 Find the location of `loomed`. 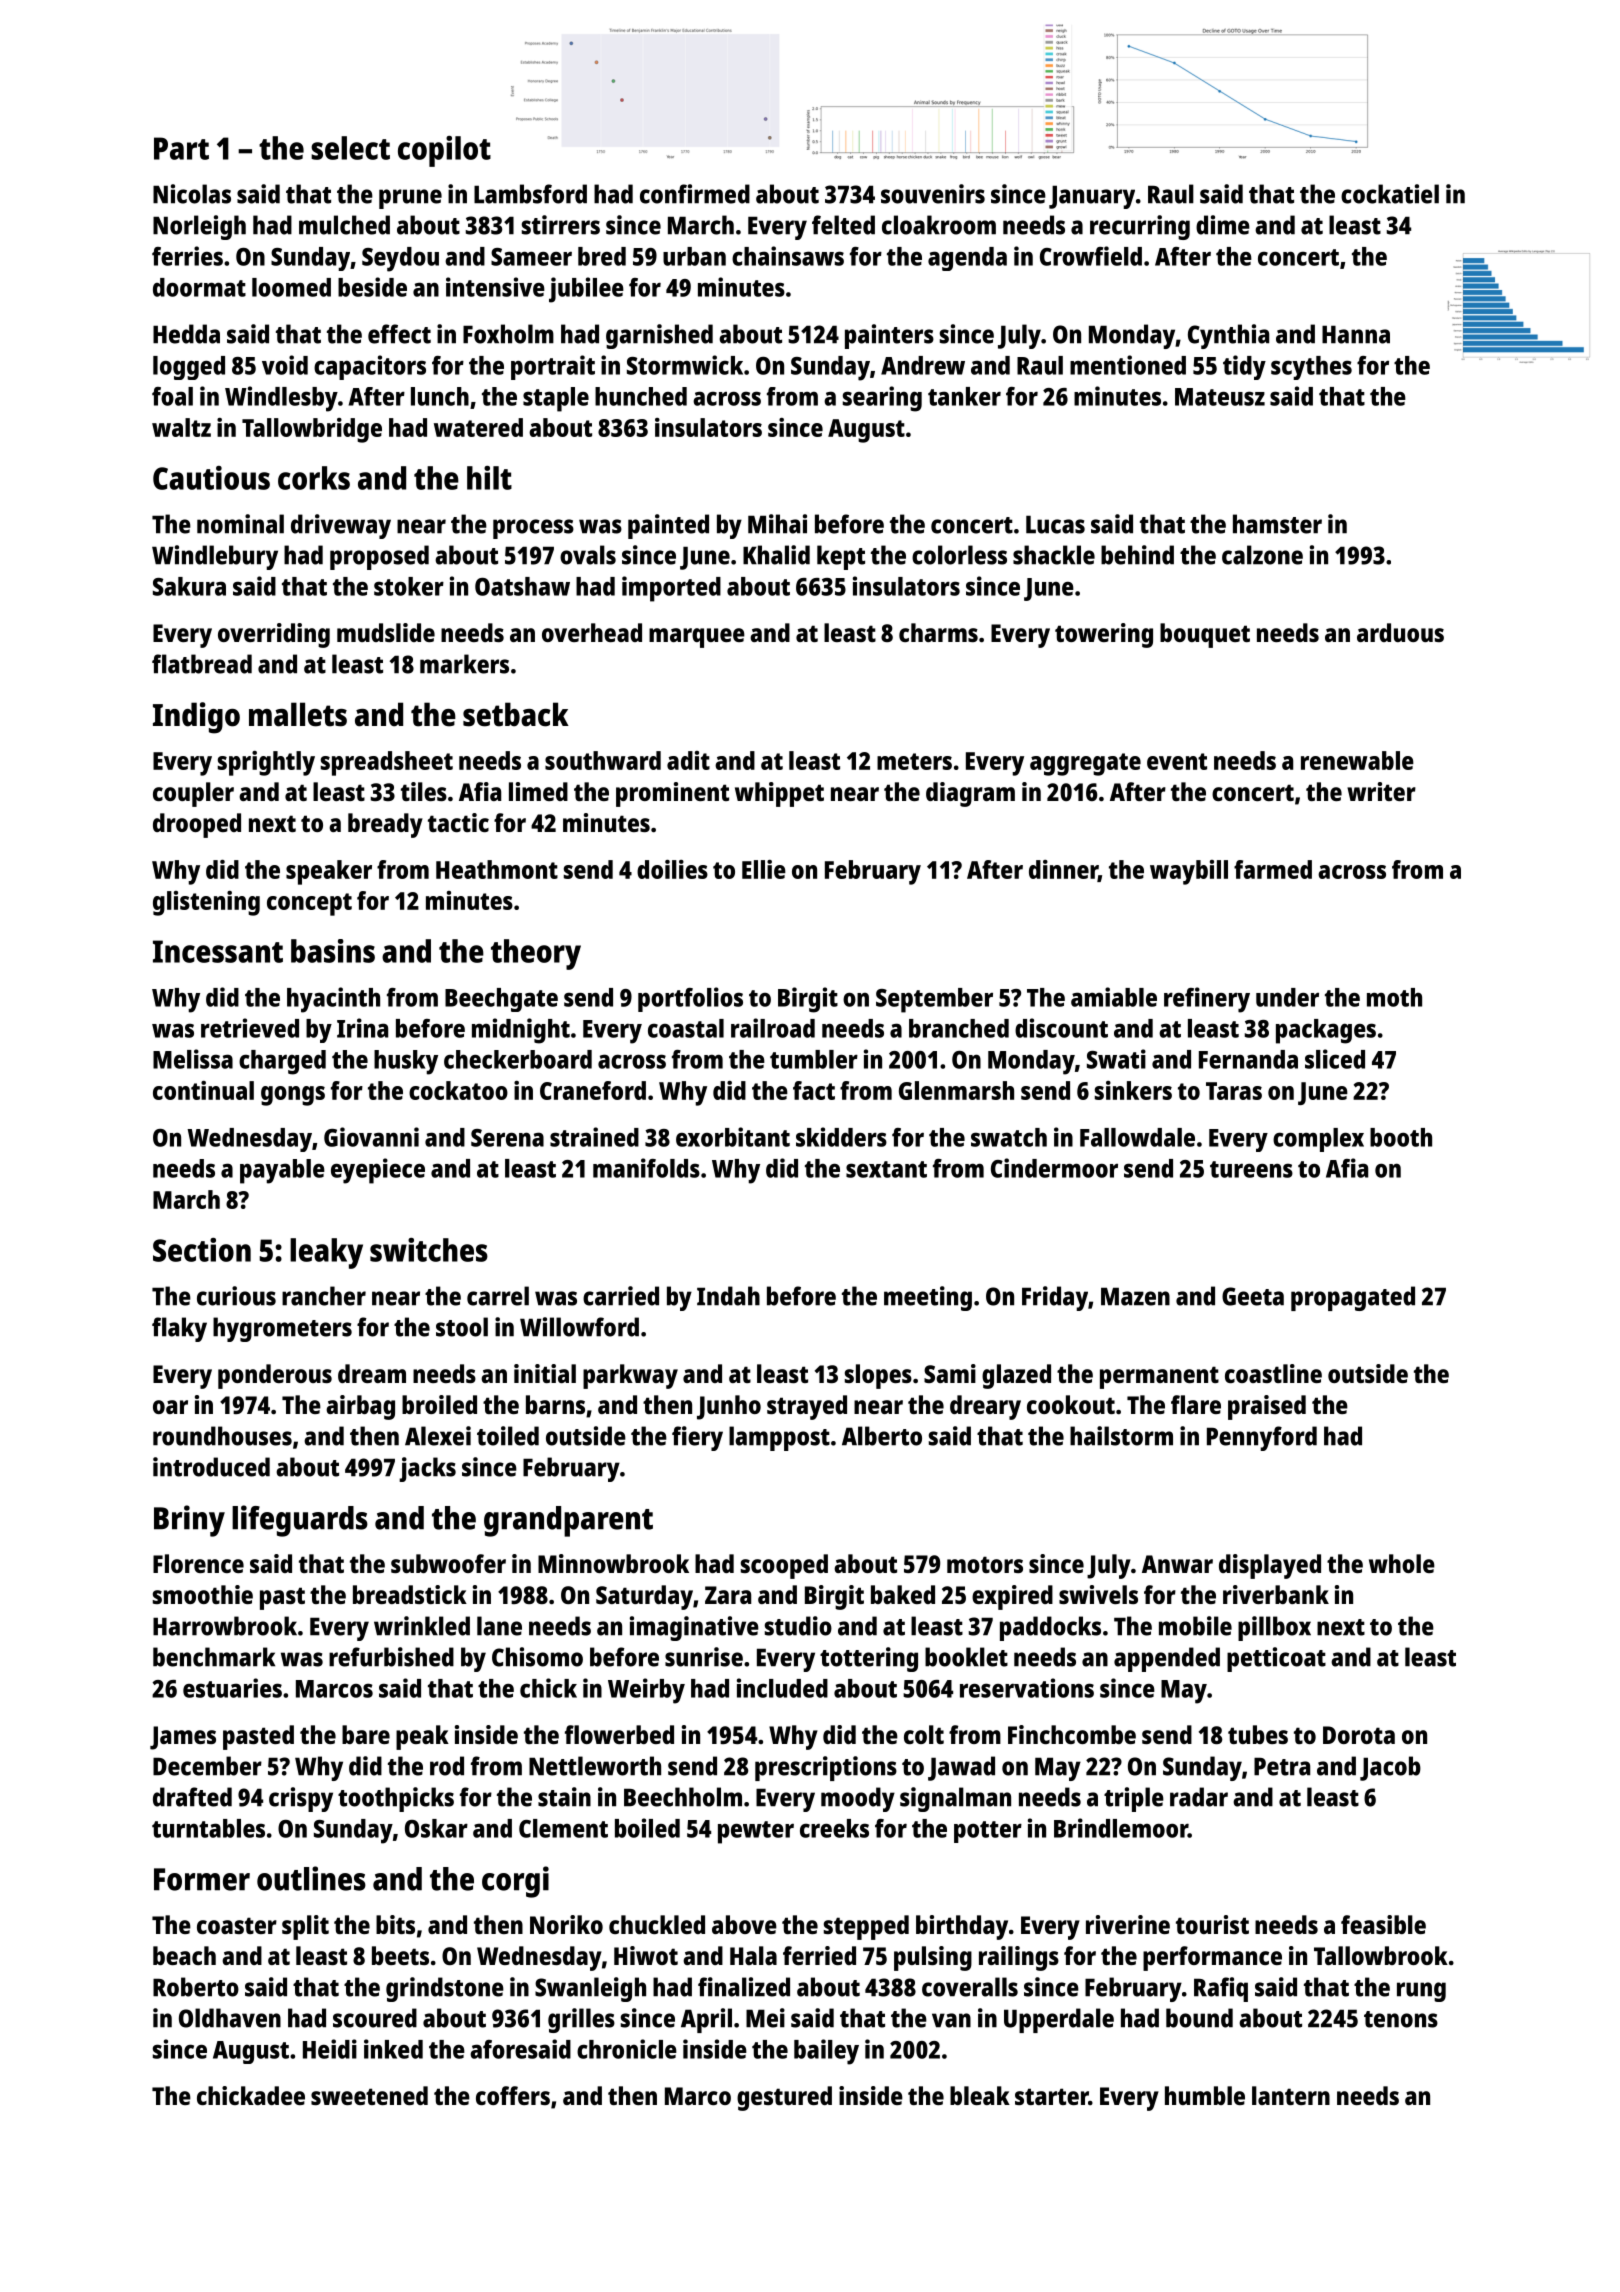

loomed is located at coordinates (291, 287).
